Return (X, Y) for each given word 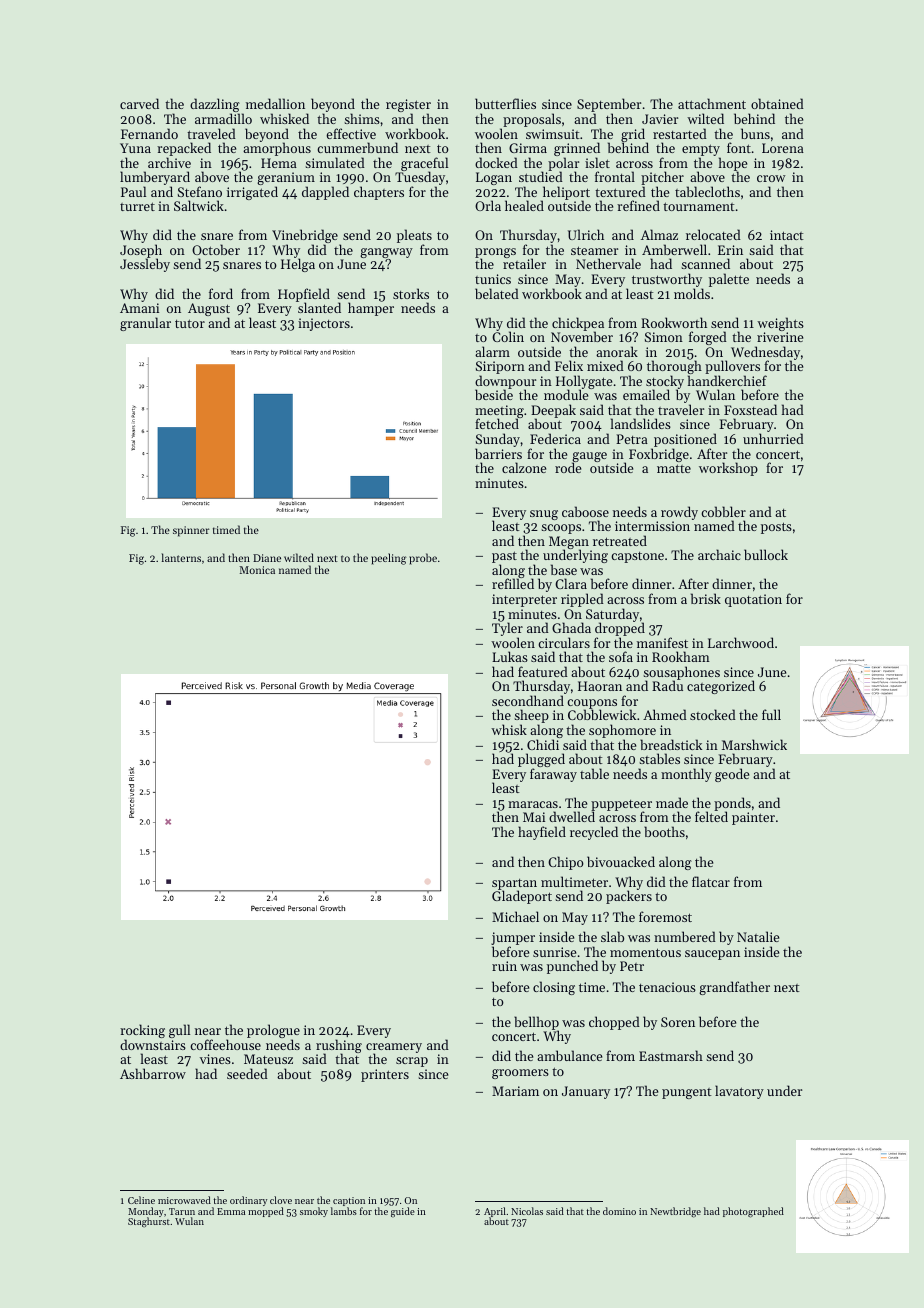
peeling (389, 559)
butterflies (505, 103)
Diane (267, 558)
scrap (412, 1062)
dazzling (215, 106)
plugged (541, 760)
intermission (652, 526)
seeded (247, 1073)
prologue (273, 1031)
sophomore (622, 731)
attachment (712, 103)
